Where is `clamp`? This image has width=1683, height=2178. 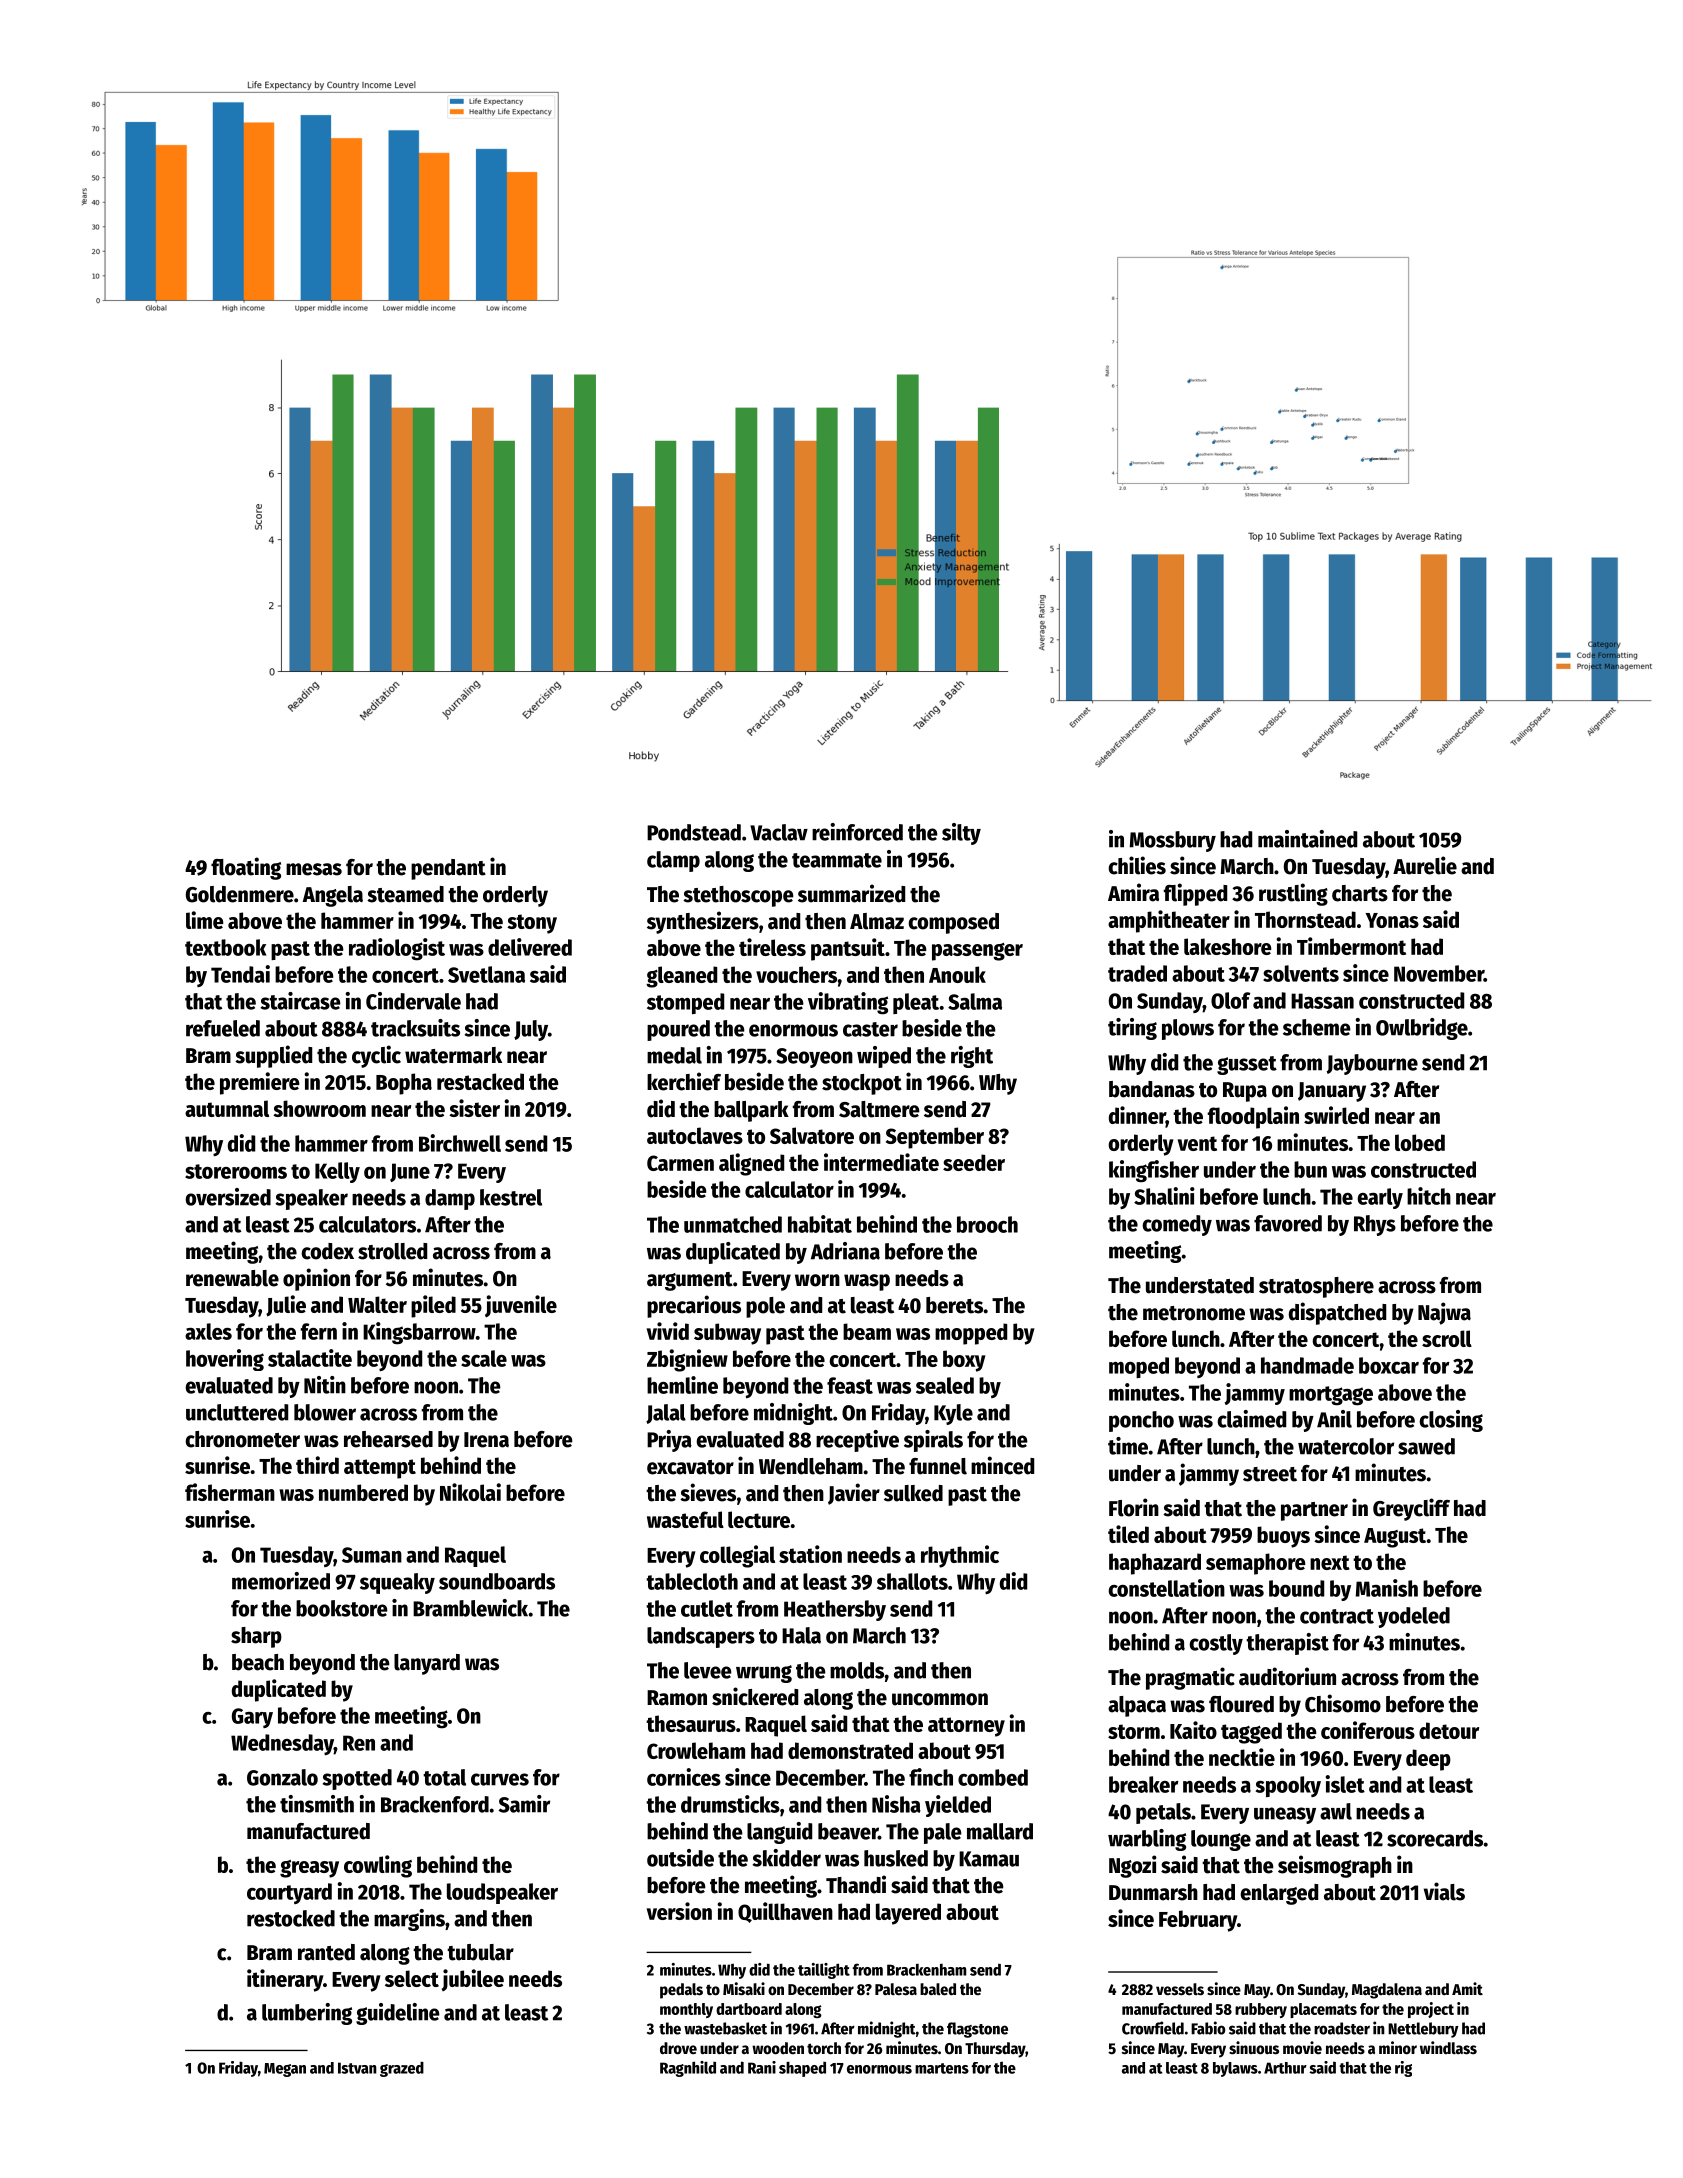
clamp is located at coordinates (673, 861).
